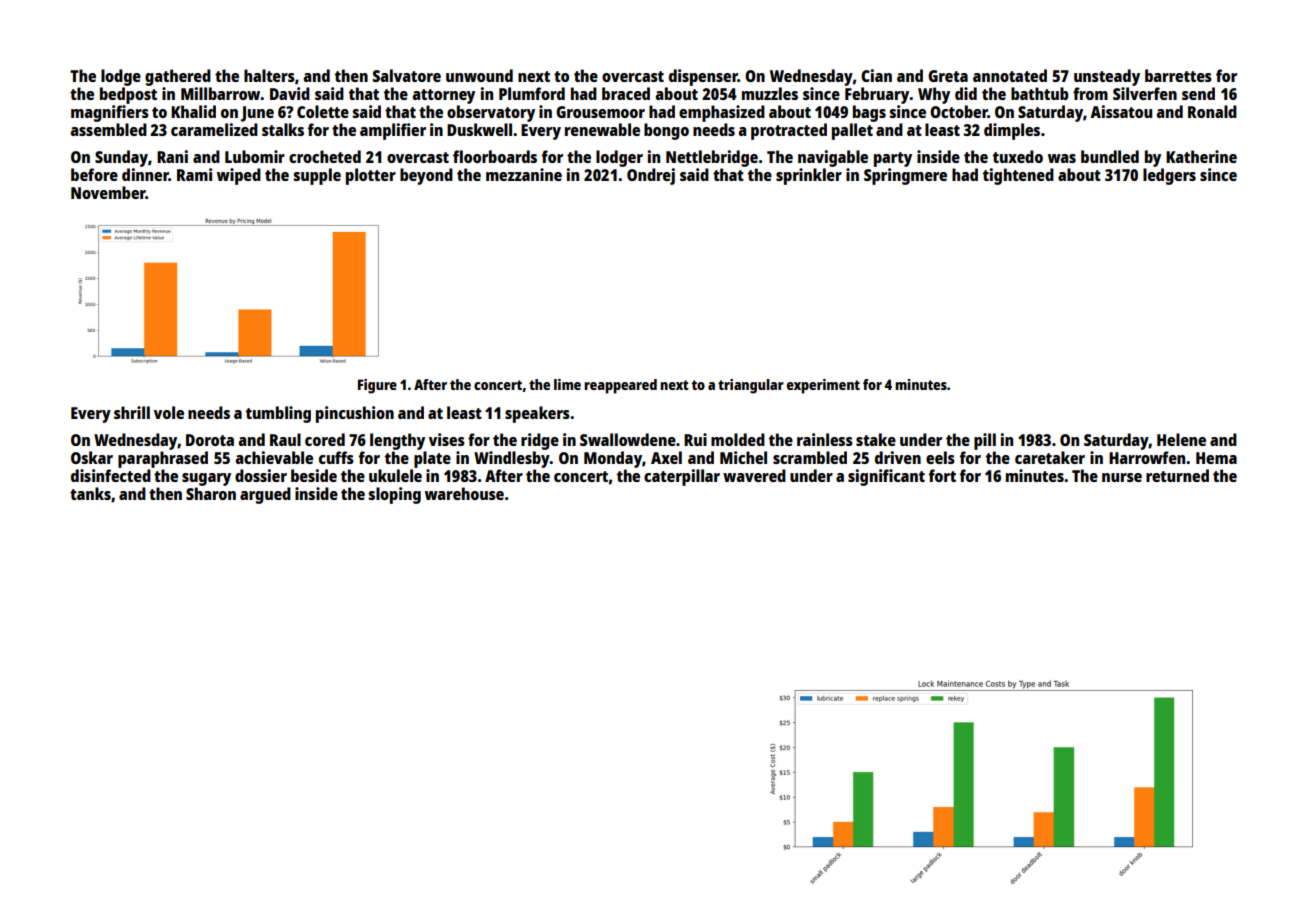  I want to click on speakers, so click(537, 414).
